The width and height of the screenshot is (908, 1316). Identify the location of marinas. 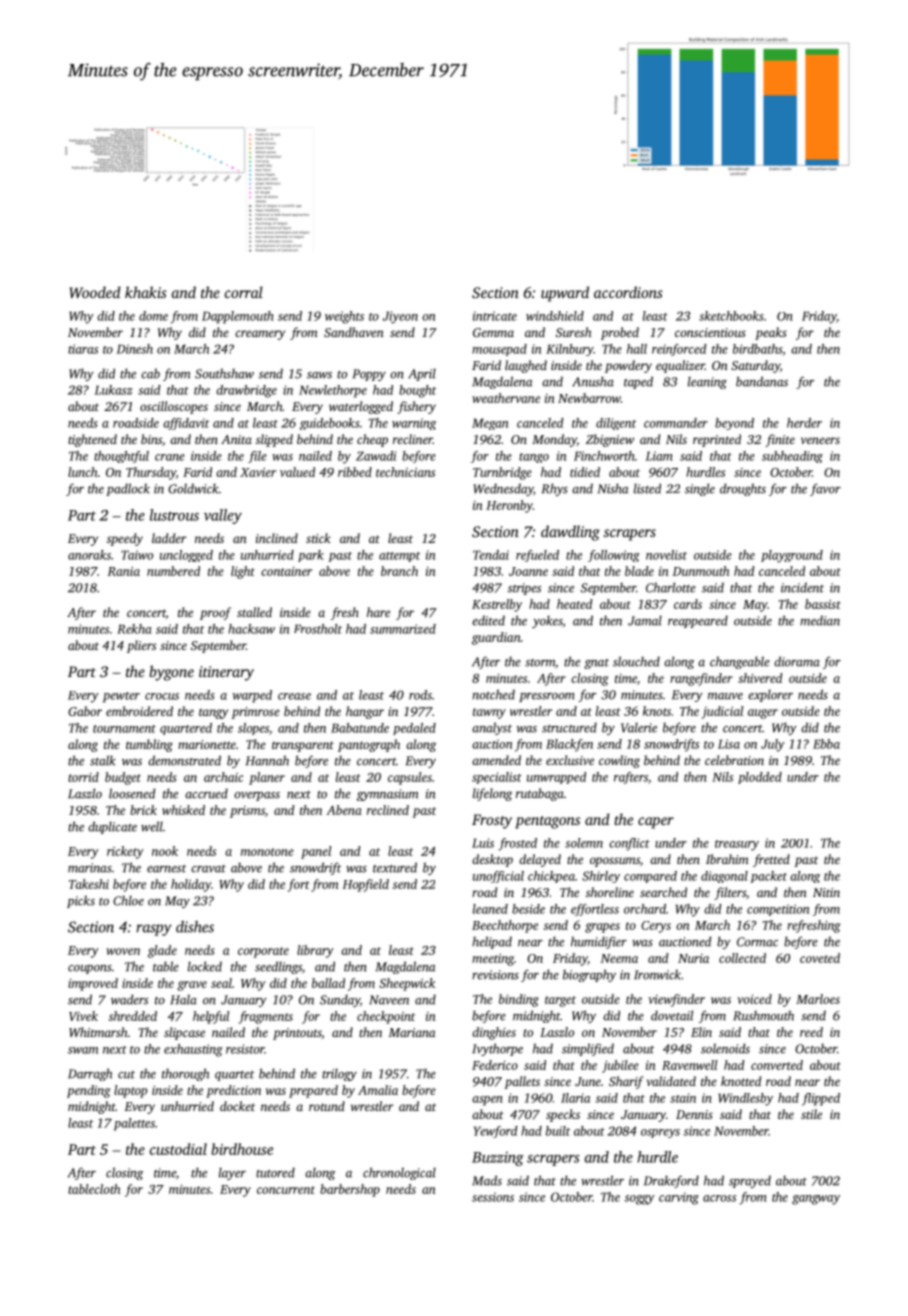
(90, 868).
